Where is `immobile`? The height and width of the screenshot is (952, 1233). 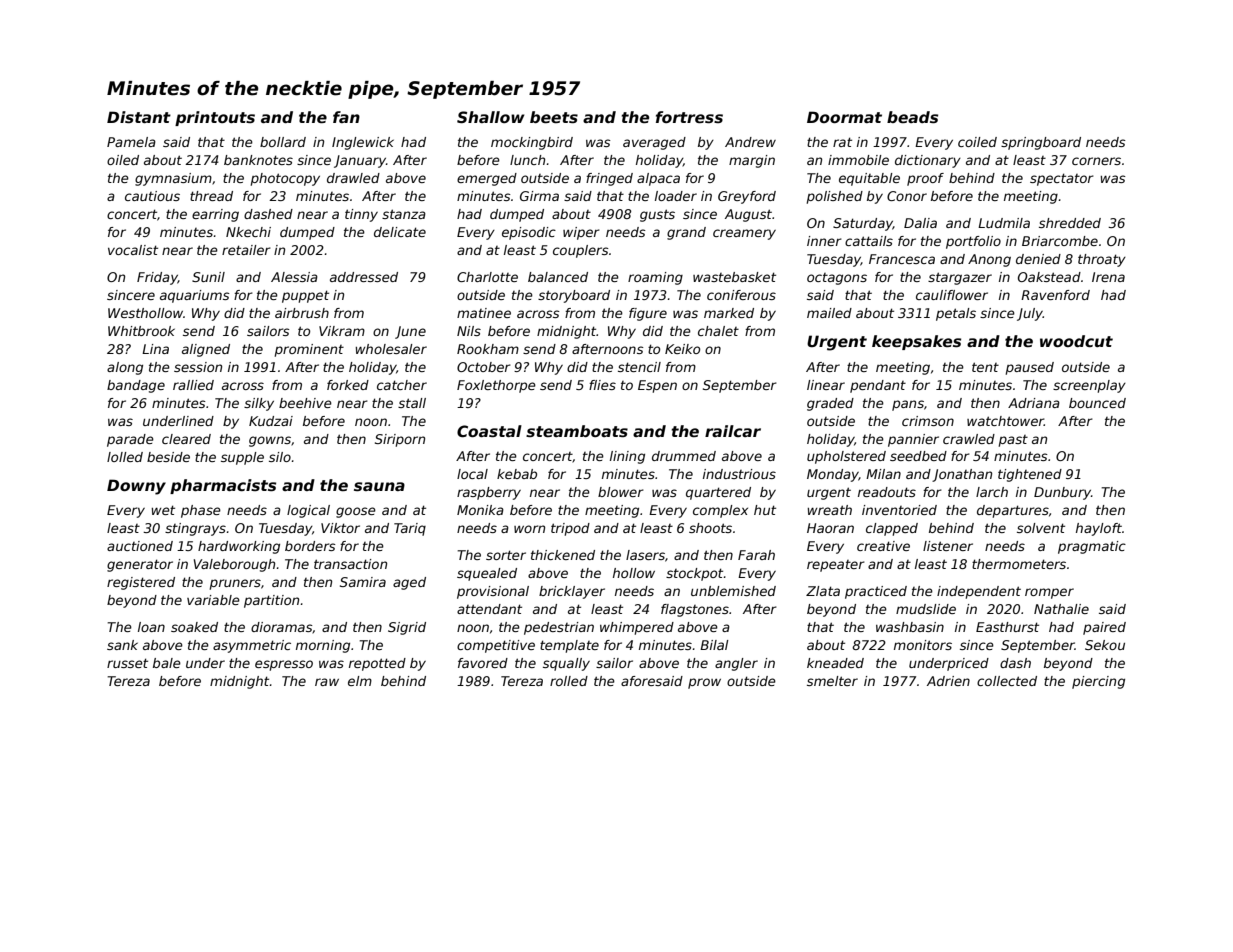
immobile is located at coordinates (858, 160).
